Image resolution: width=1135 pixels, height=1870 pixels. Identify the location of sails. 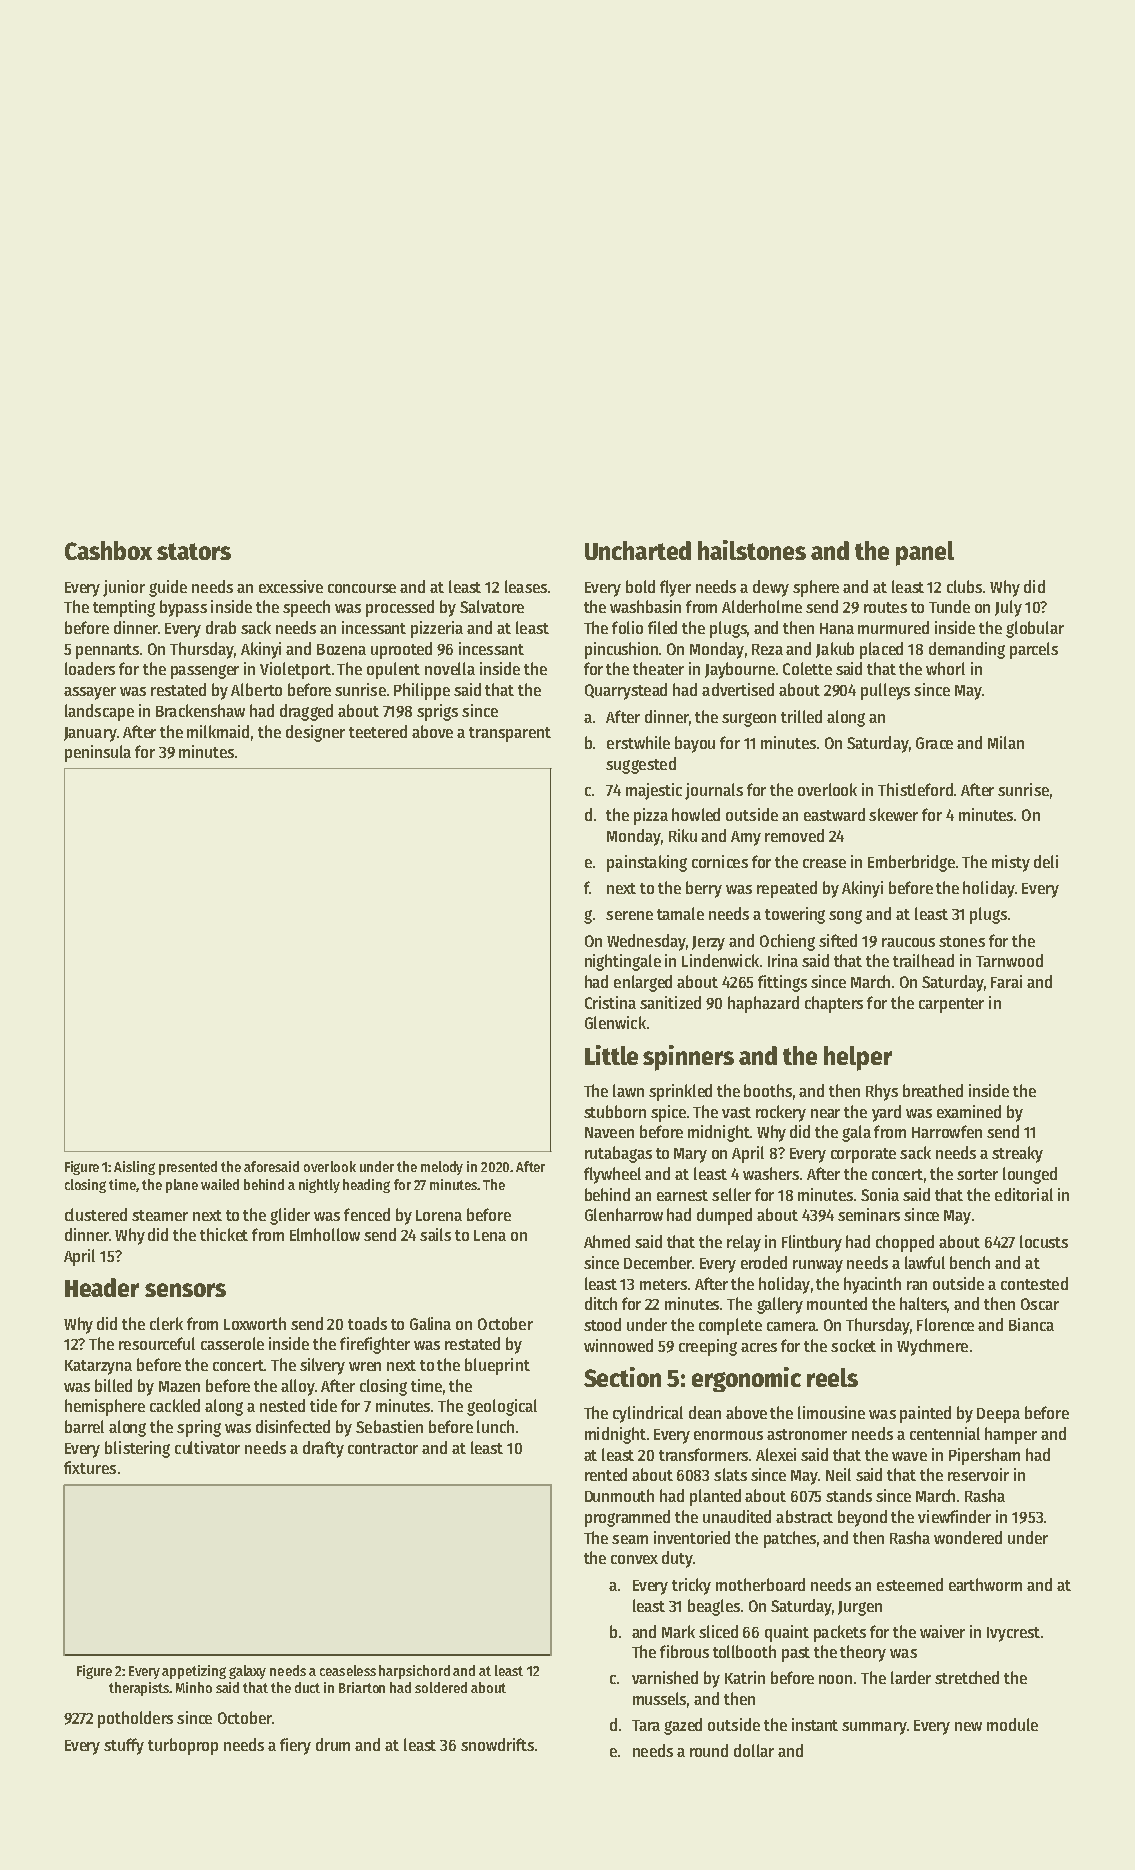
(435, 1234).
